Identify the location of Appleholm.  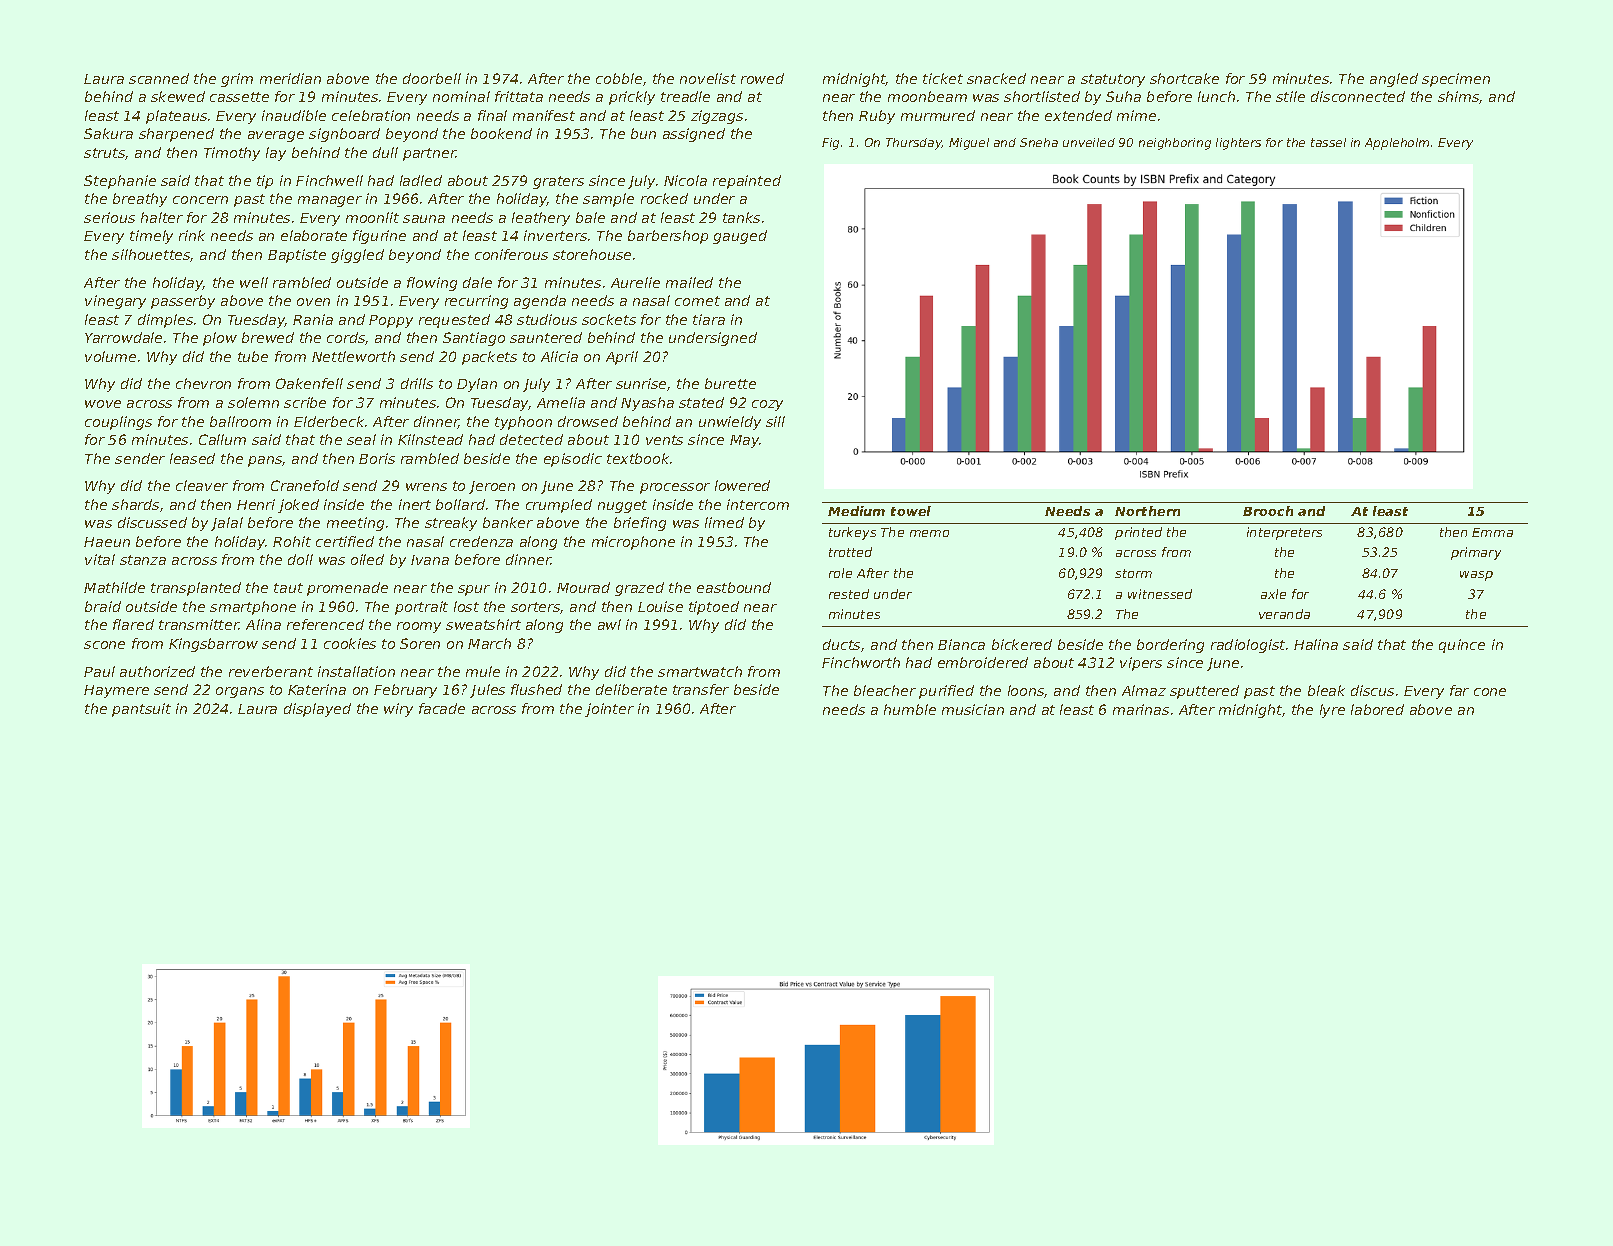
(1397, 144).
